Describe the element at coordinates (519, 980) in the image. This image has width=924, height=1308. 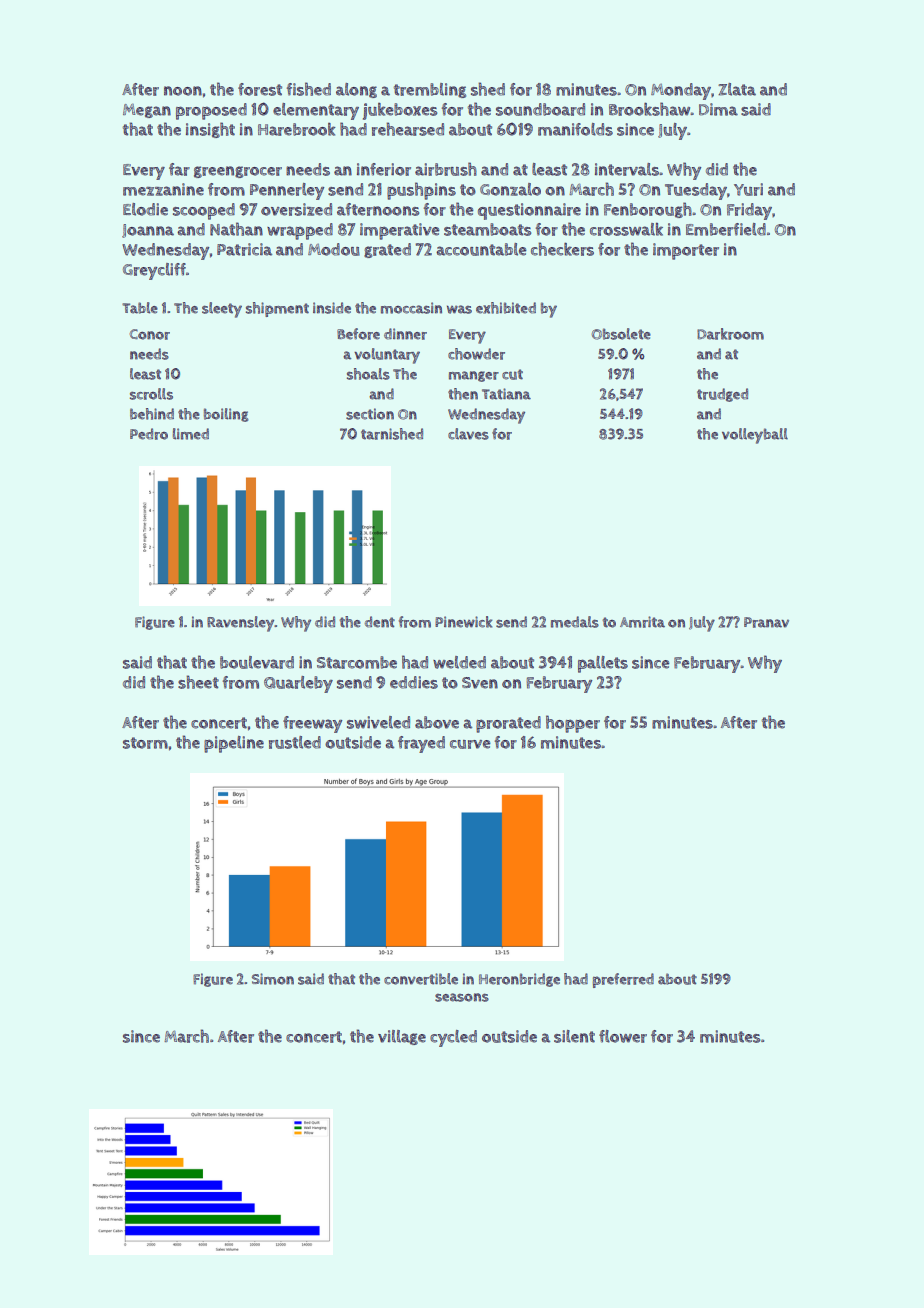
I see `Heronbridge` at that location.
